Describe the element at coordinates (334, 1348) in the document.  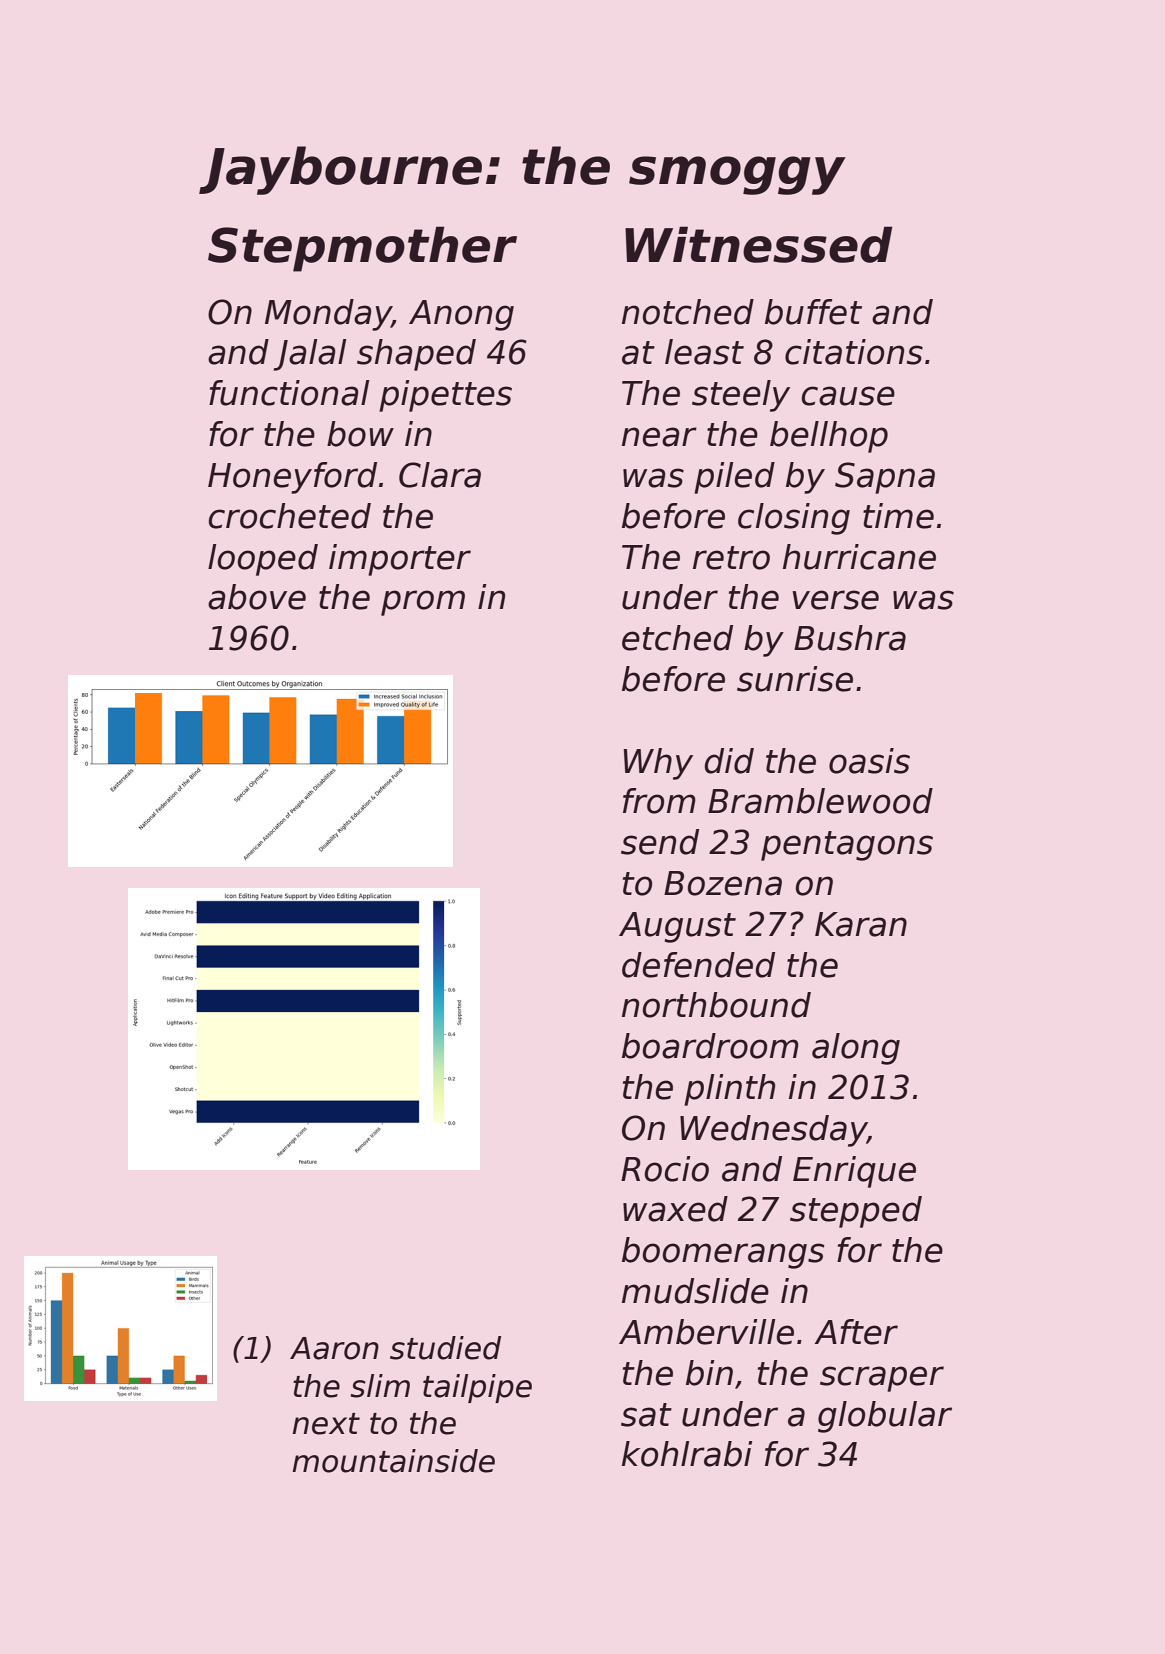
I see `Aaron` at that location.
